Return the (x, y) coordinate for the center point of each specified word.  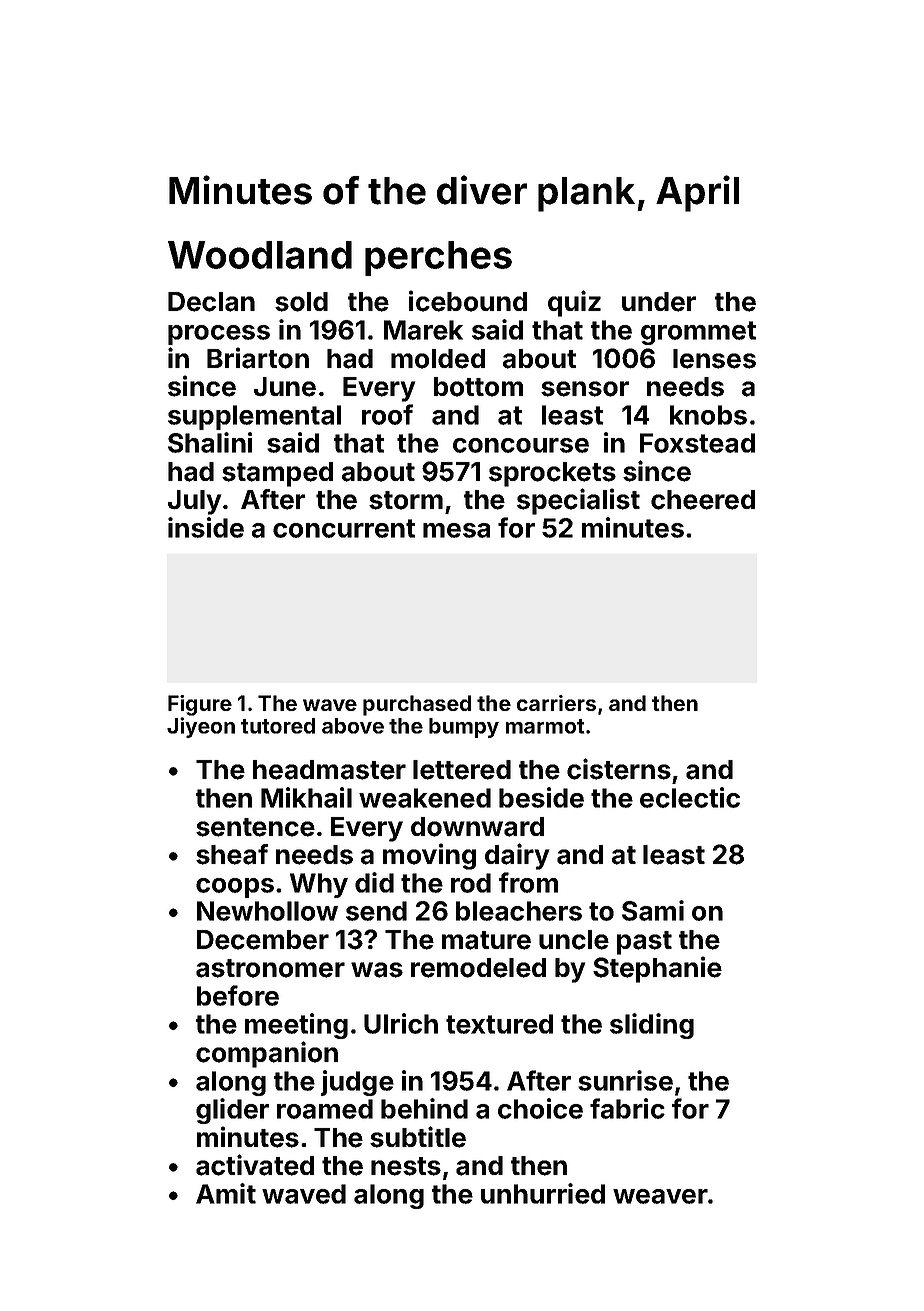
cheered (703, 500)
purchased (417, 705)
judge (357, 1083)
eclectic (690, 797)
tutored (278, 726)
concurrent (344, 528)
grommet (698, 333)
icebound (468, 301)
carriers (556, 703)
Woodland (260, 255)
